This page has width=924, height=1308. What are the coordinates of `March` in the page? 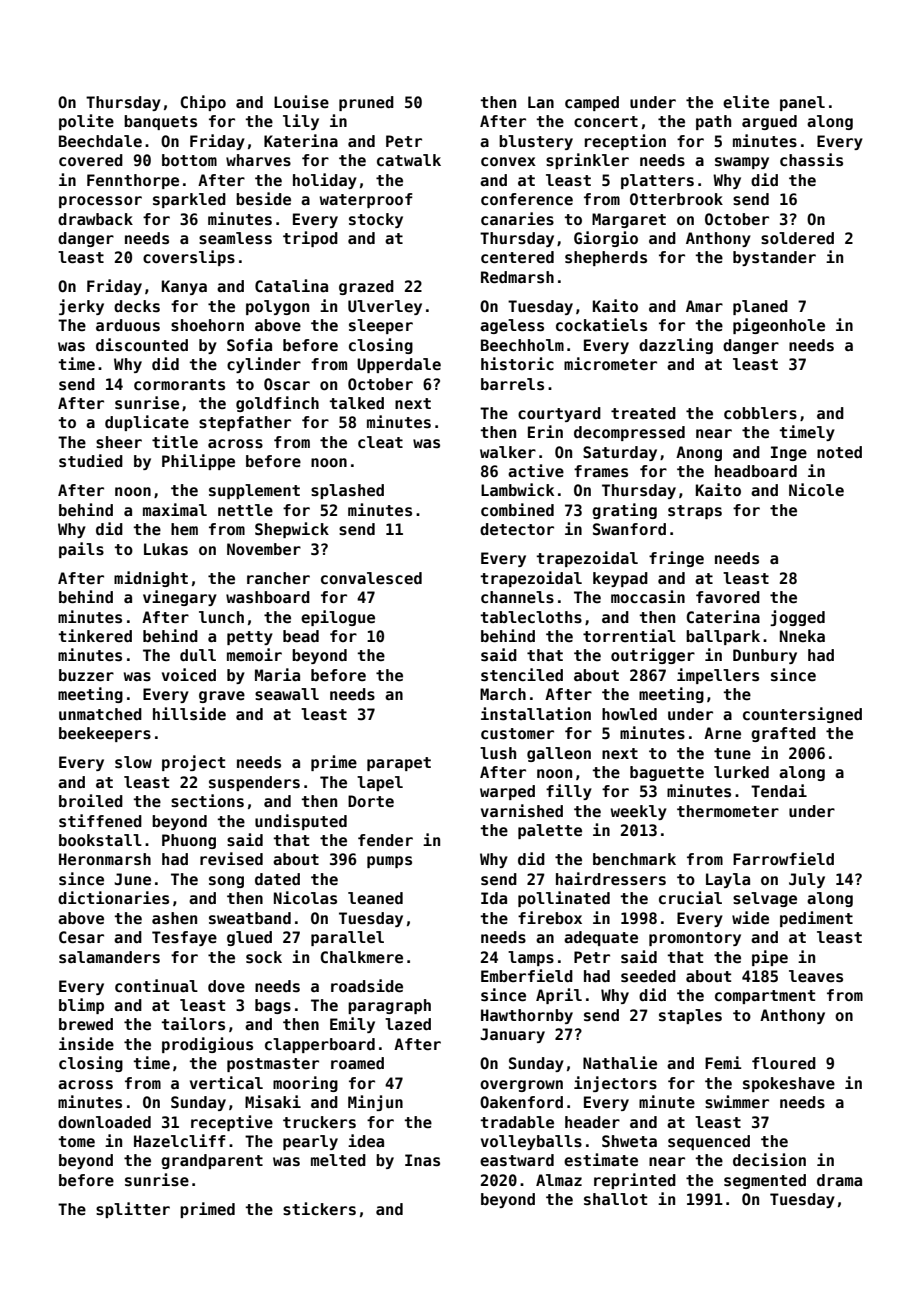 It's located at (503, 694).
